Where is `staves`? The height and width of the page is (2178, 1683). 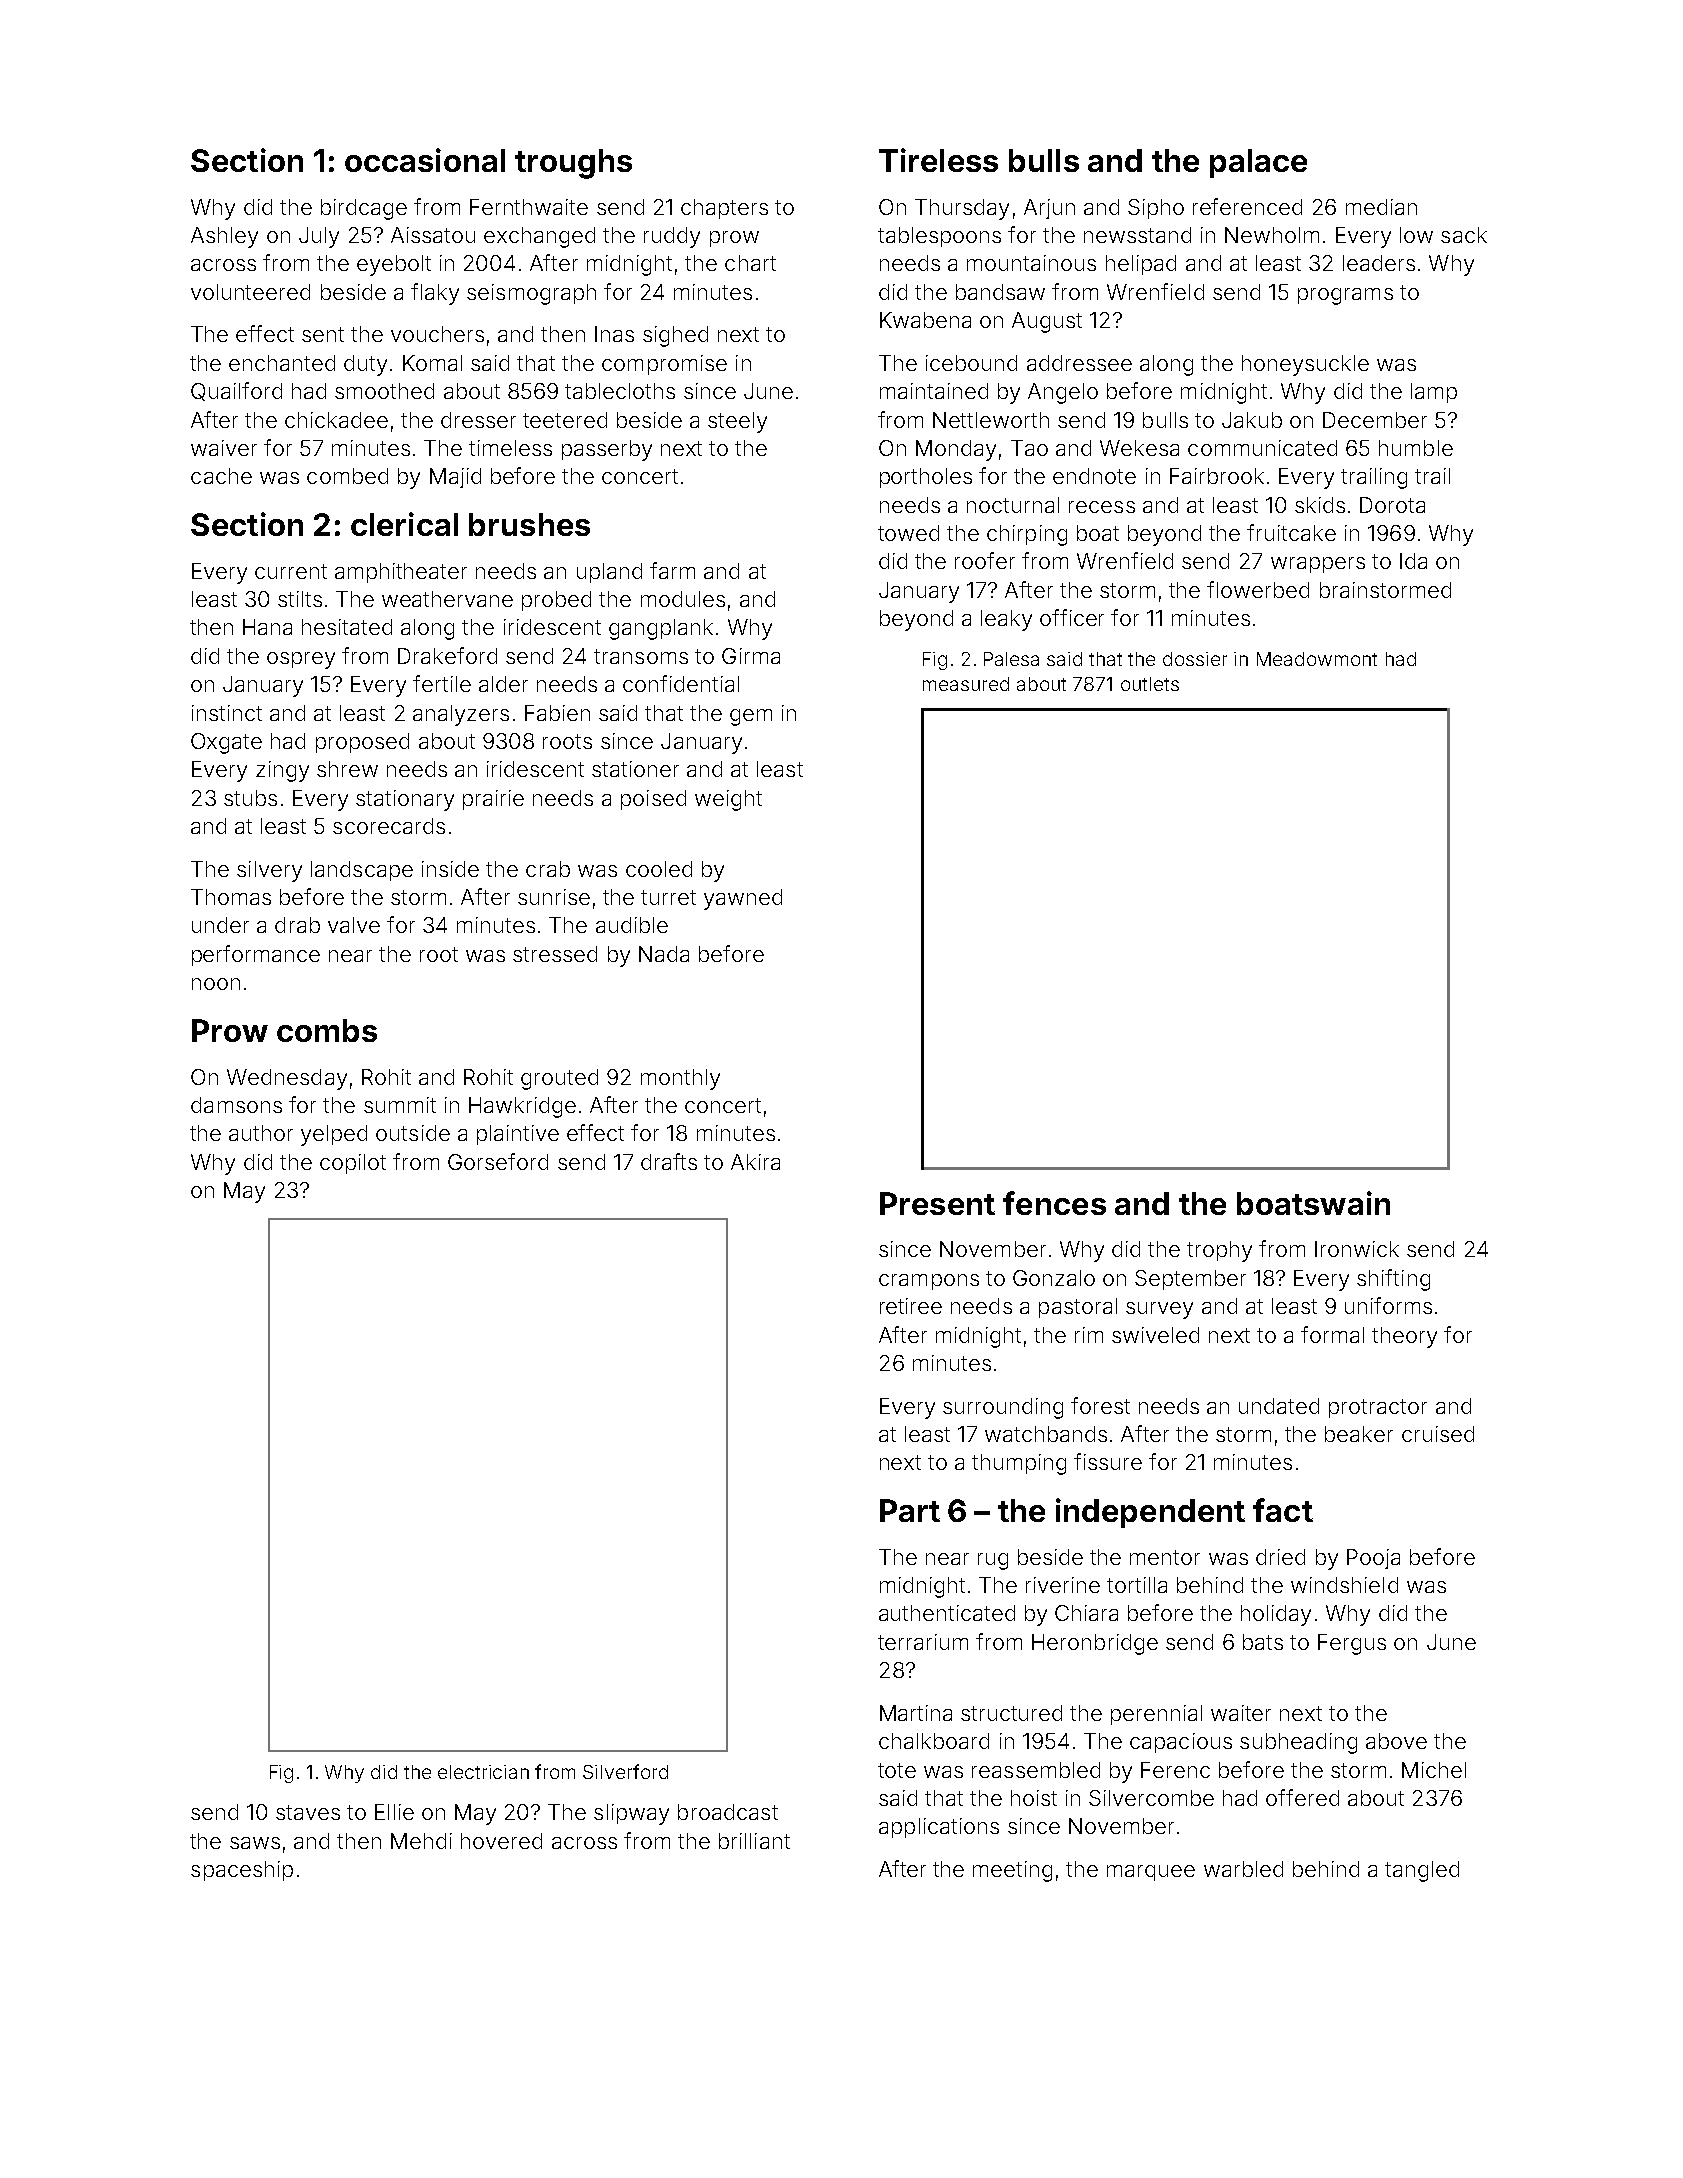 staves is located at coordinates (308, 1812).
